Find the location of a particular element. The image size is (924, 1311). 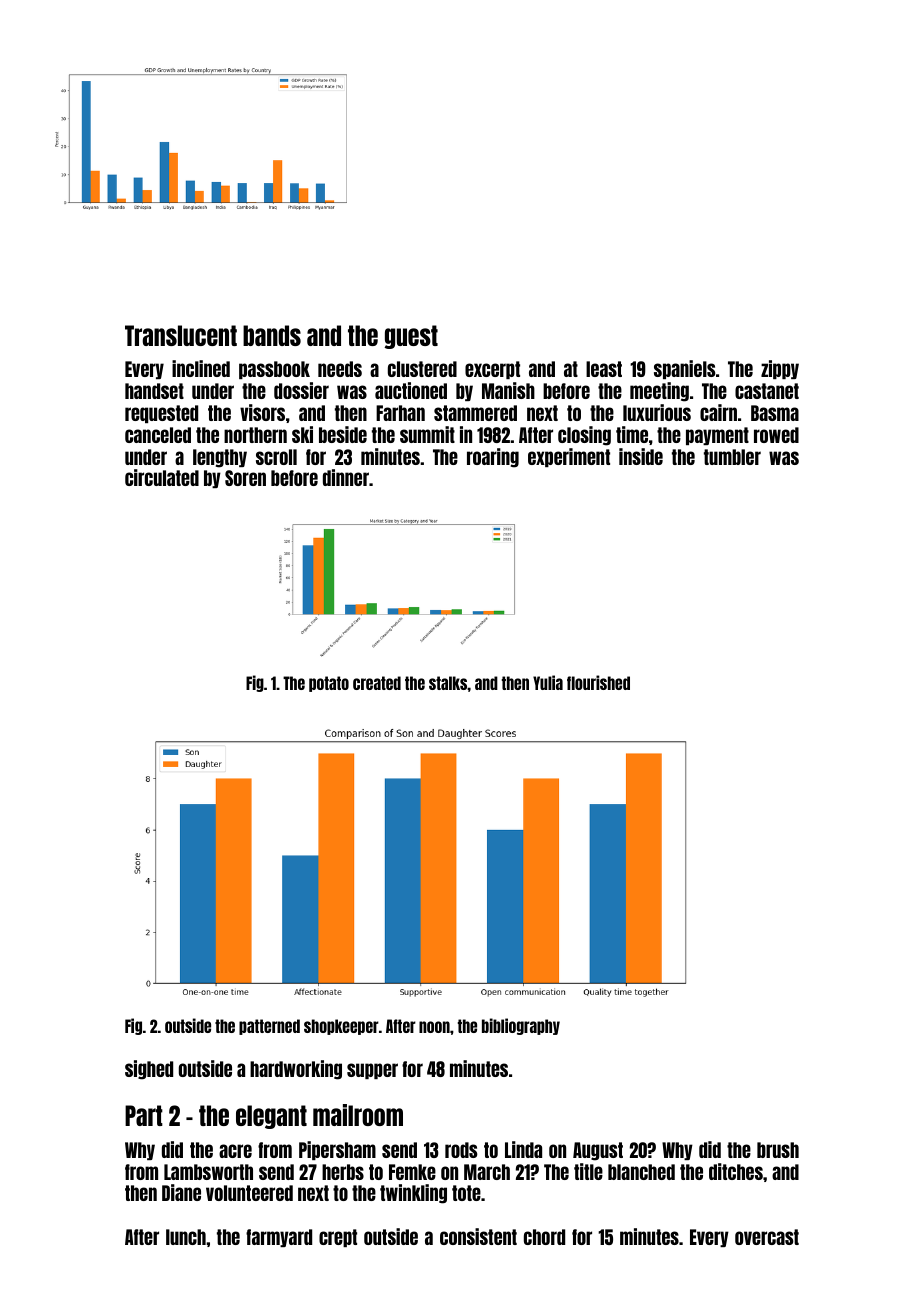

meeting is located at coordinates (659, 392).
